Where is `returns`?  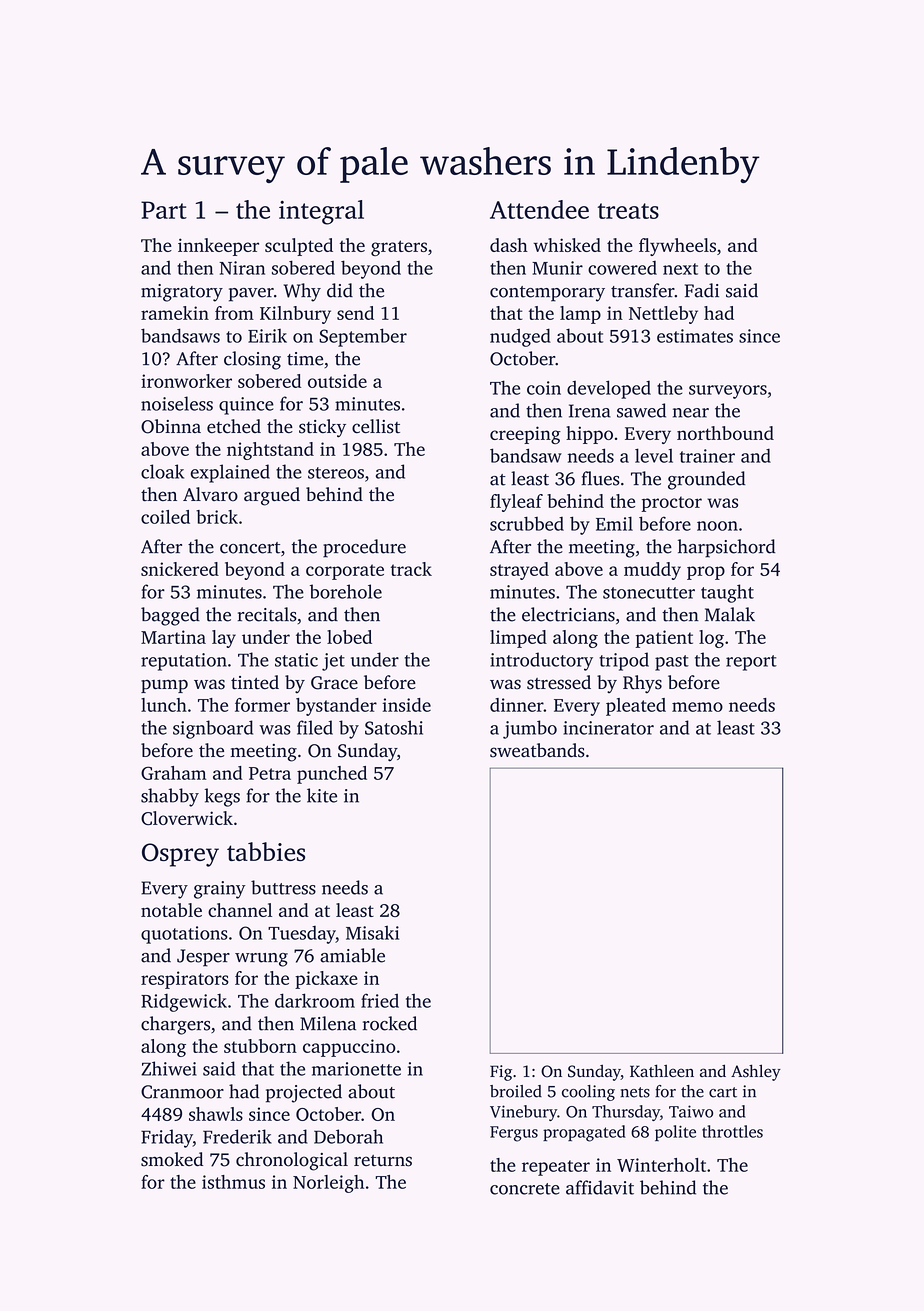
returns is located at coordinates (383, 1161).
